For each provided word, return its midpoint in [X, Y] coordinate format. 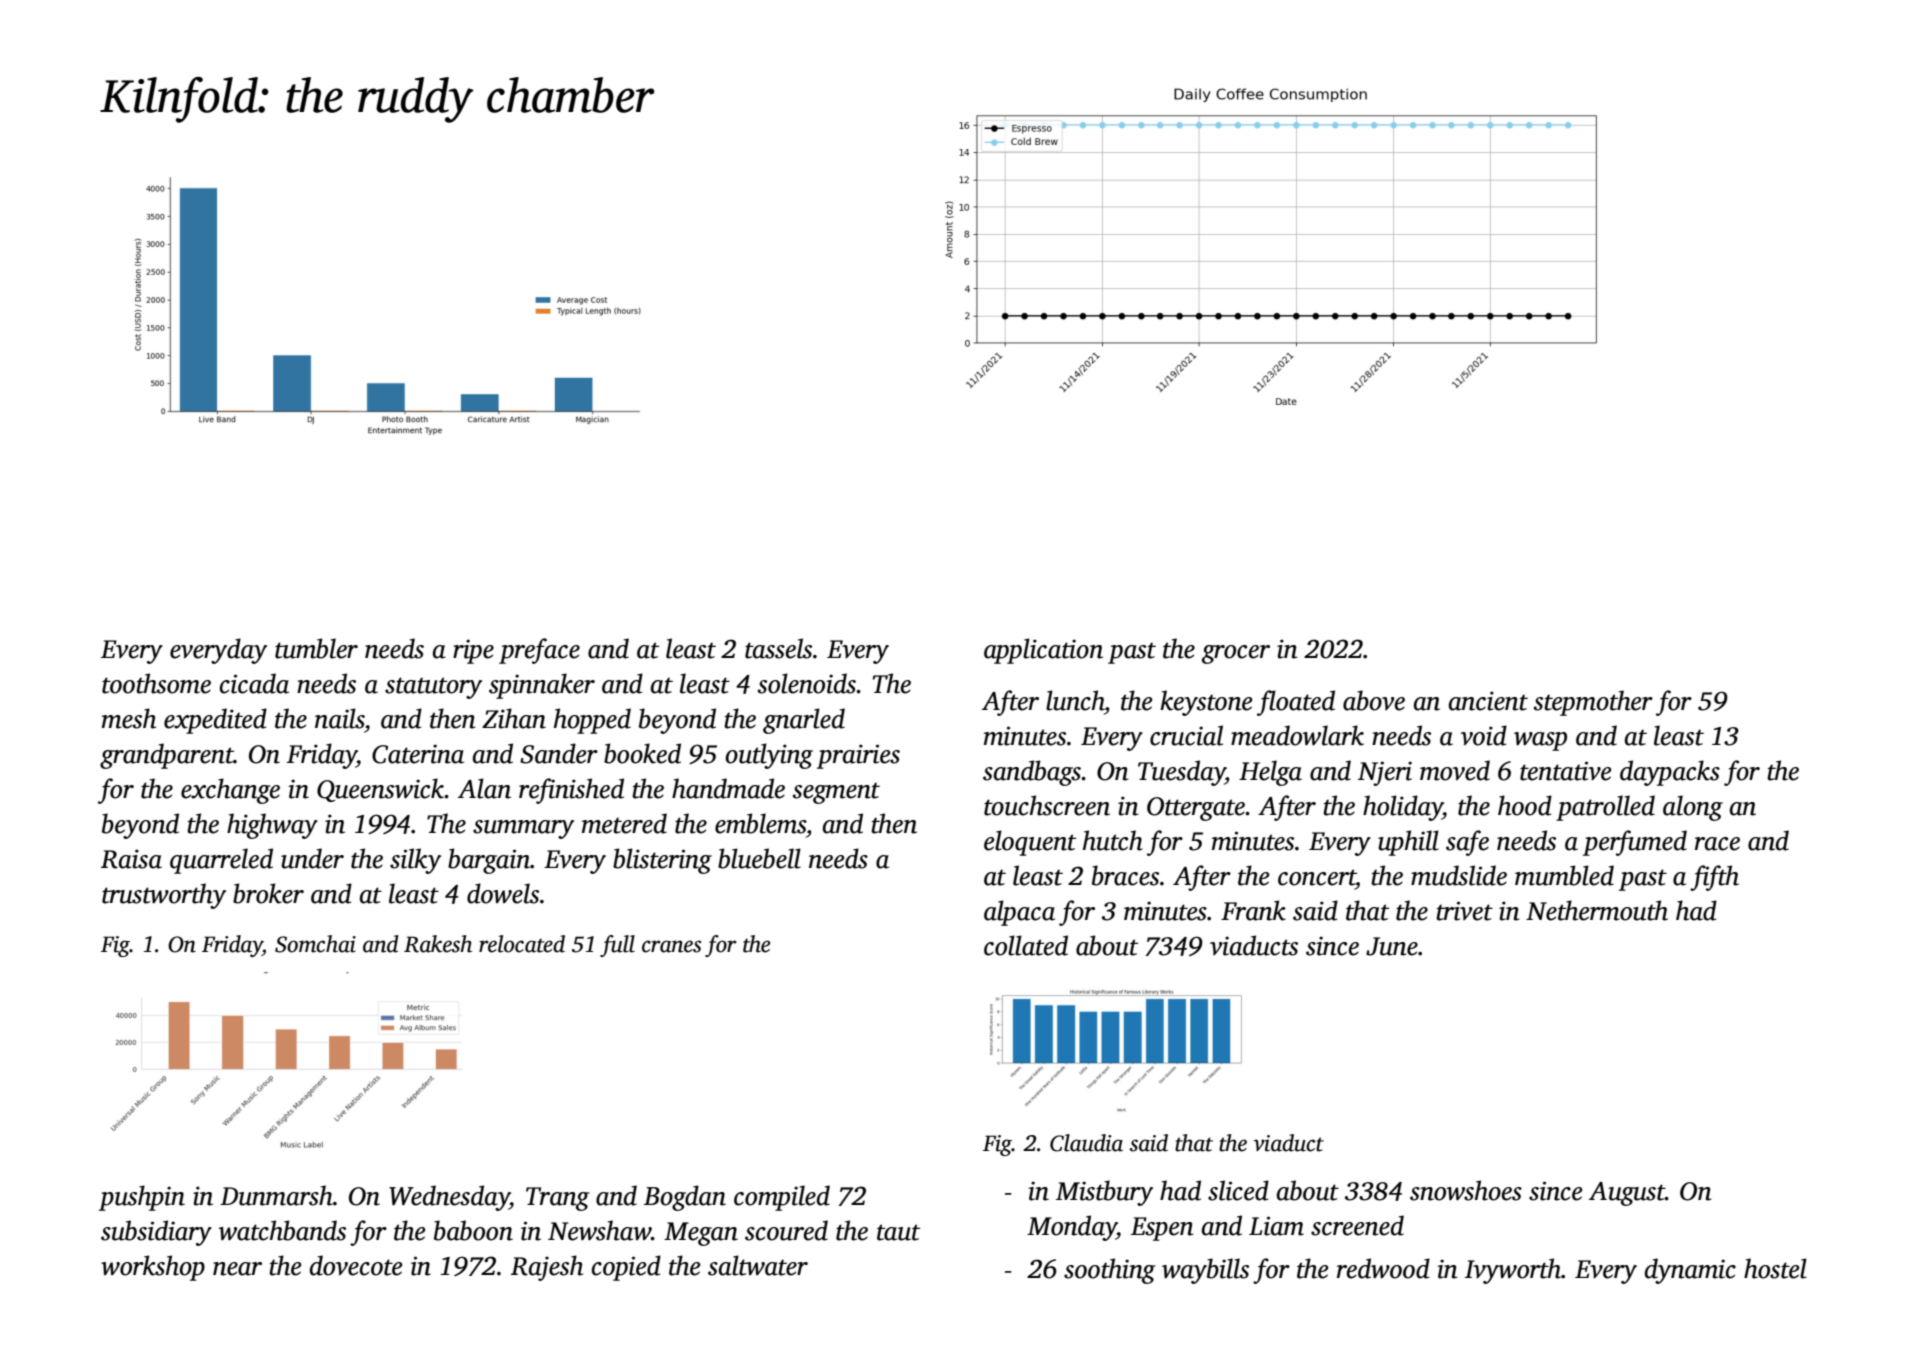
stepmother [1593, 703]
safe [1467, 843]
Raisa [131, 859]
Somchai [315, 944]
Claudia [1086, 1143]
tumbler [316, 648]
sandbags [1032, 773]
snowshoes [1466, 1190]
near [237, 1269]
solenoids [807, 683]
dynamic [1690, 1271]
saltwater [758, 1265]
